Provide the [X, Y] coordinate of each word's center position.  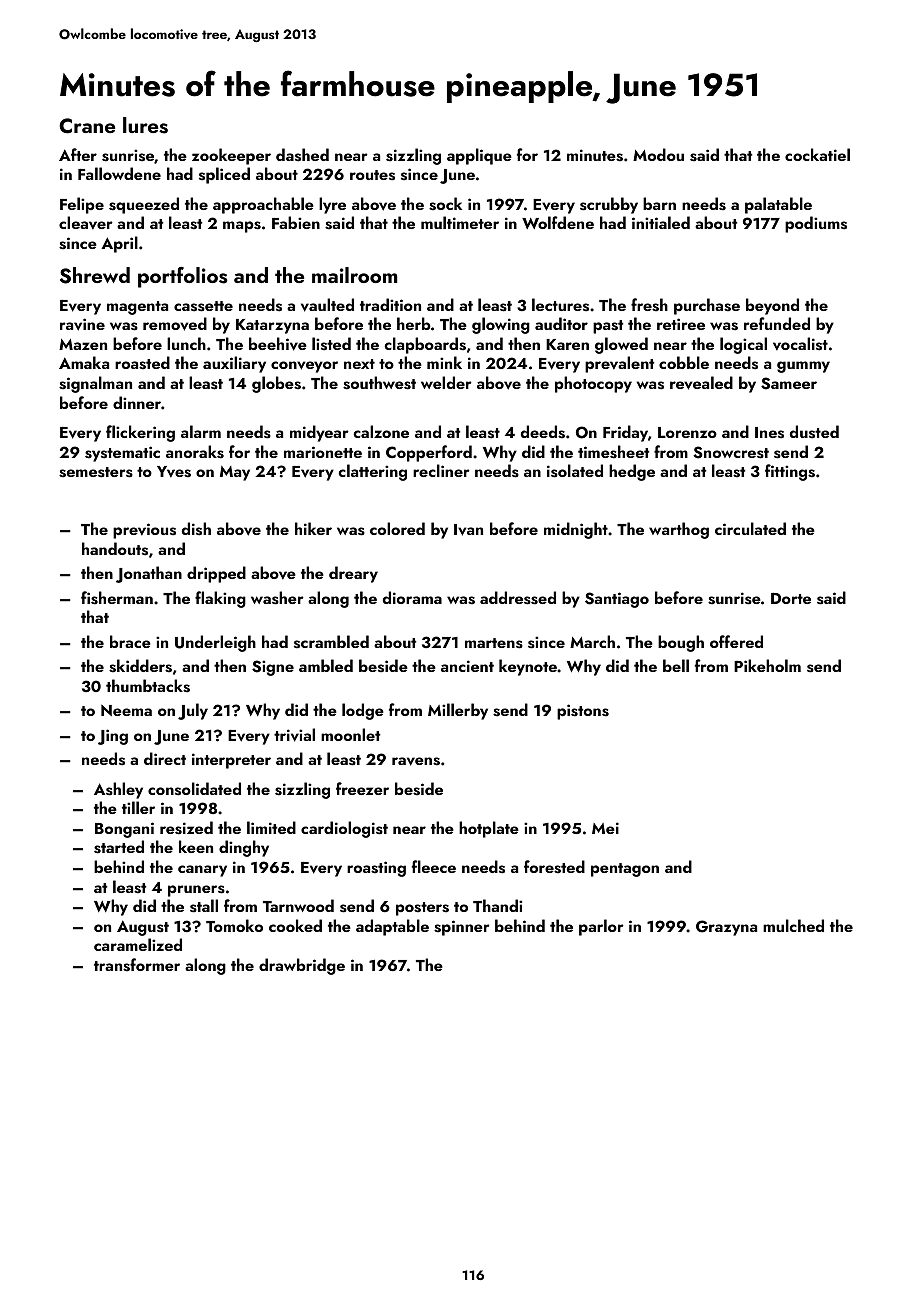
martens [494, 643]
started [119, 847]
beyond [772, 306]
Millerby [458, 711]
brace [130, 641]
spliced [224, 175]
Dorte [791, 598]
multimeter [460, 222]
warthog [679, 530]
